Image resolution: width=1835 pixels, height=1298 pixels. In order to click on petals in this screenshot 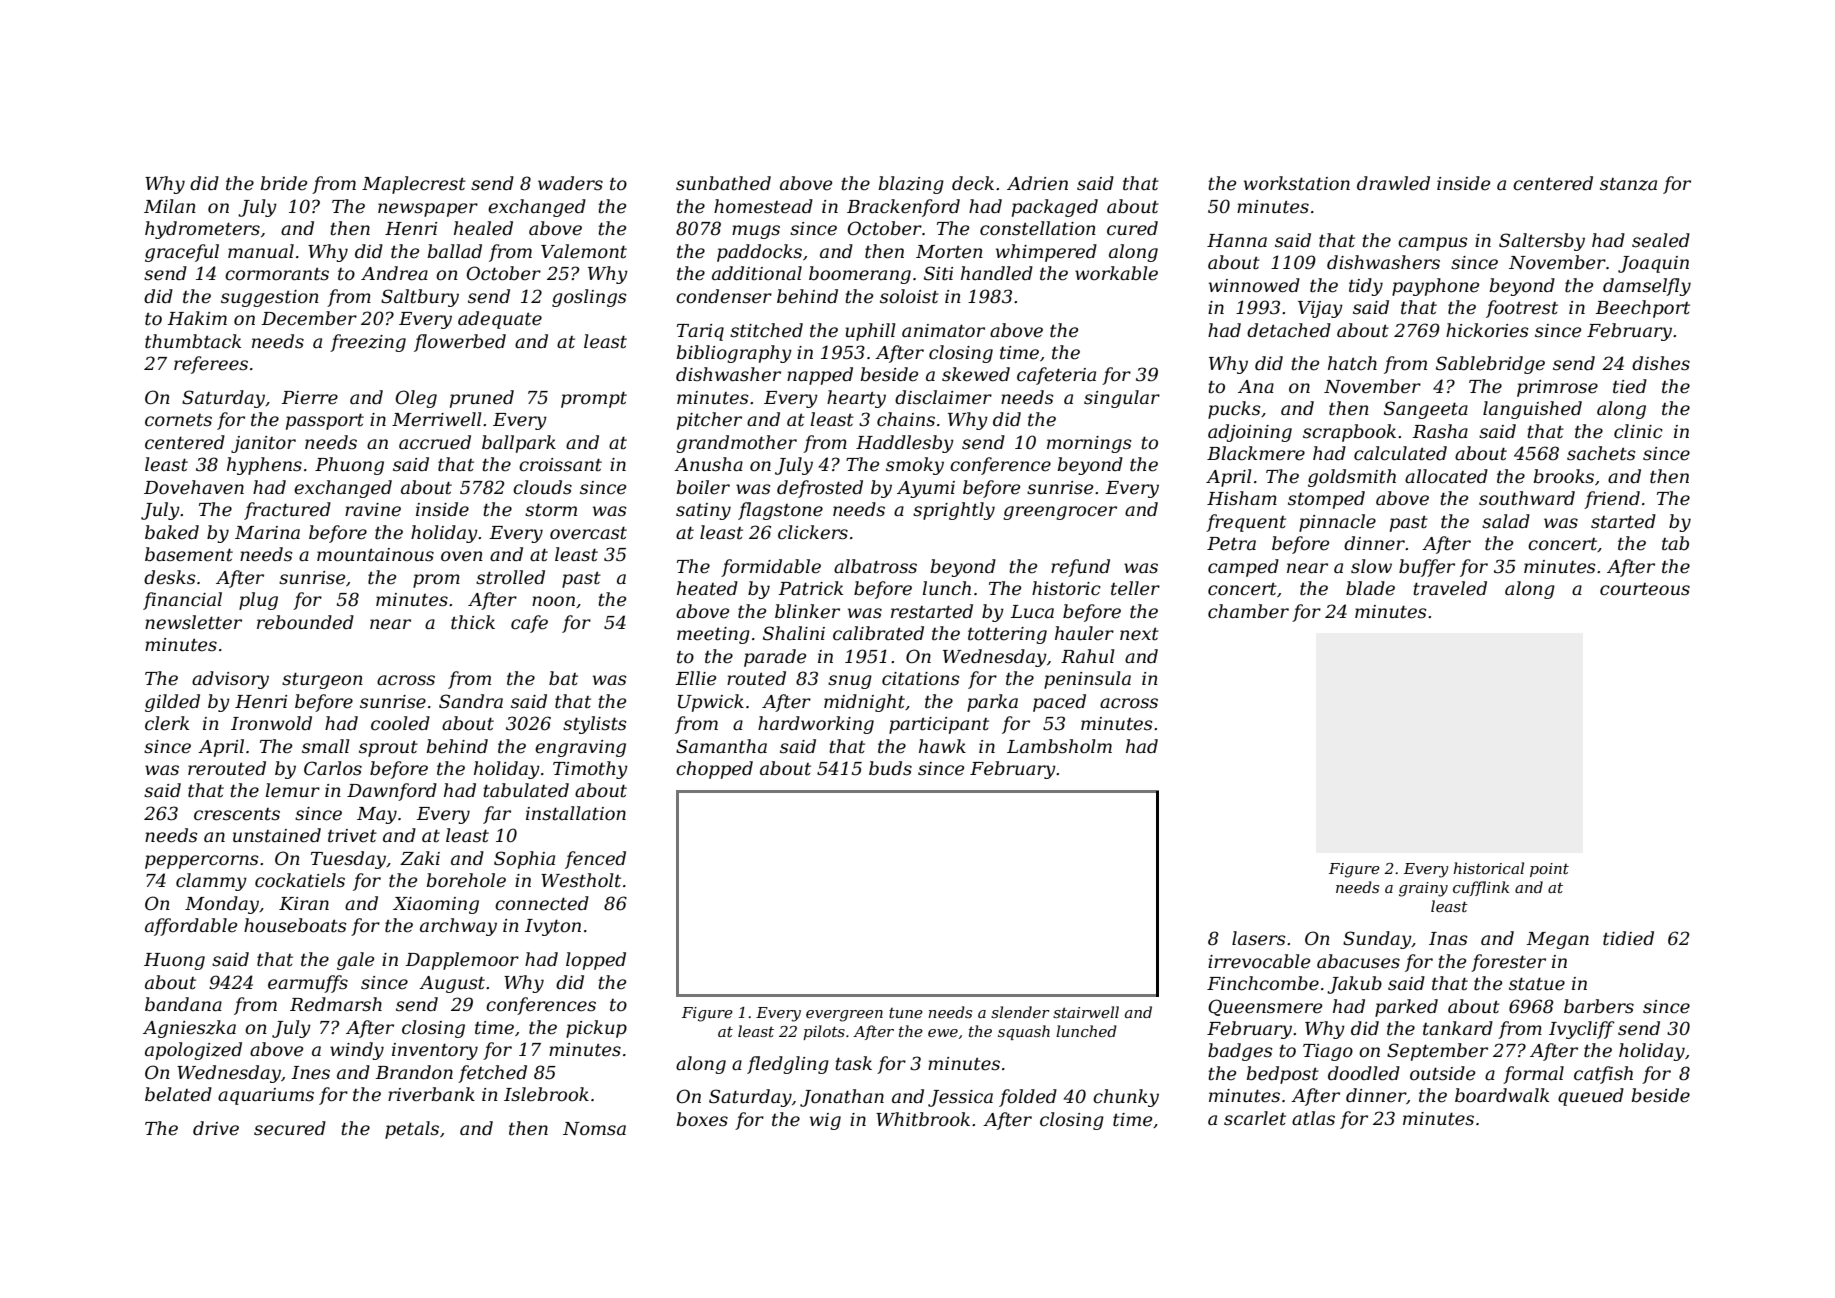, I will do `click(412, 1130)`.
